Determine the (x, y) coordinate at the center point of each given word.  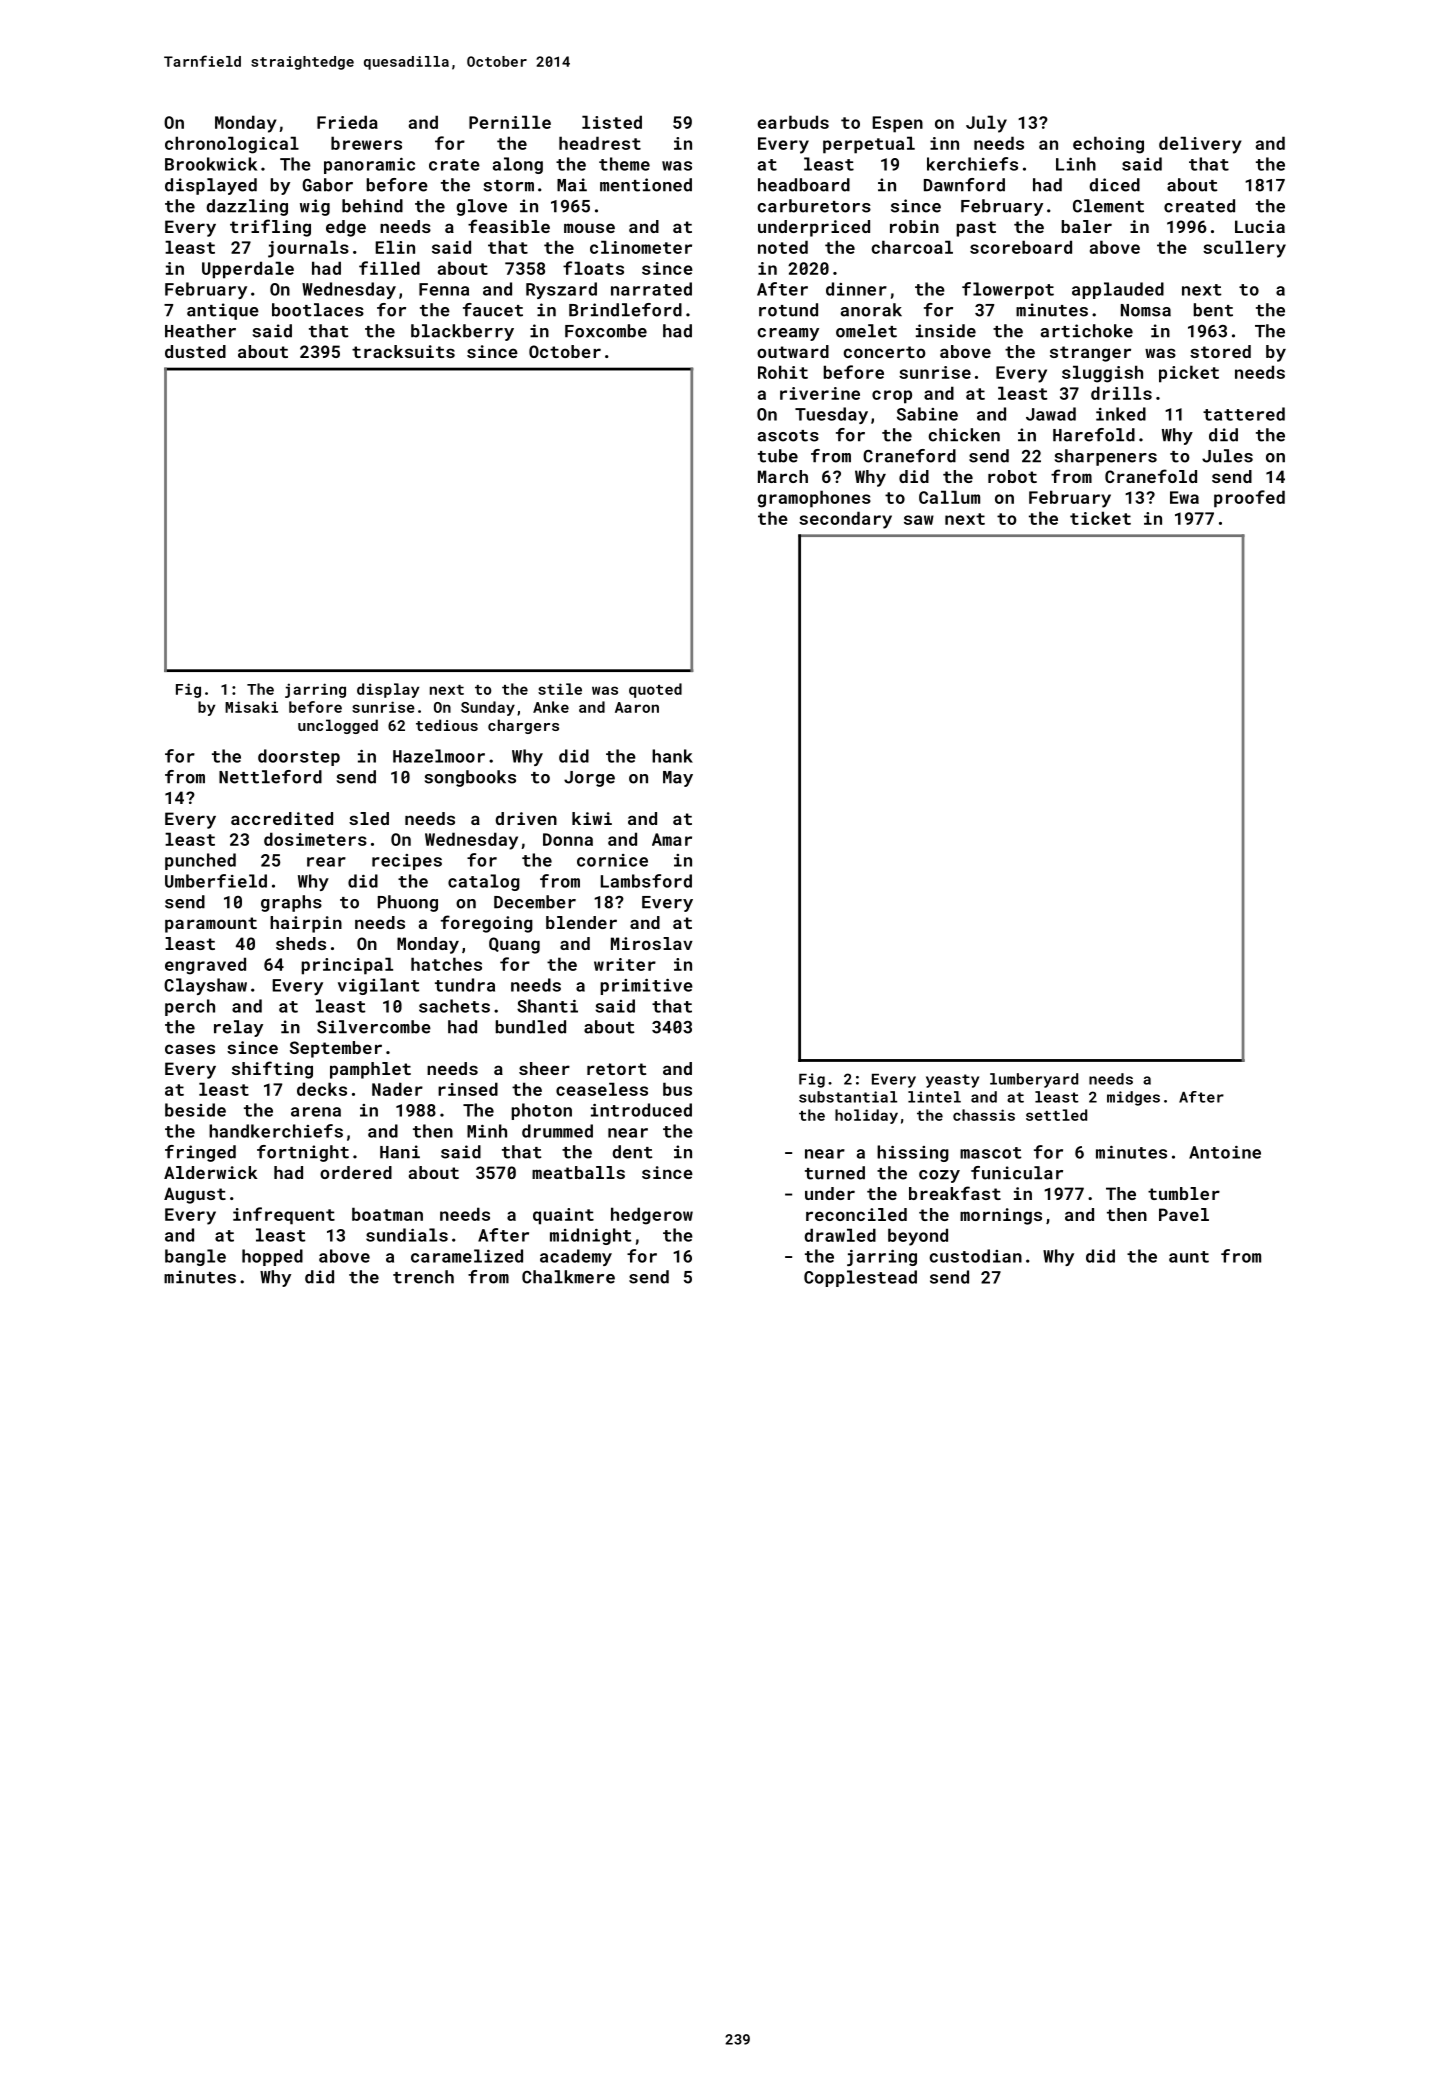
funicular (1017, 1173)
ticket (1100, 518)
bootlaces (318, 310)
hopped (272, 1257)
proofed (1249, 499)
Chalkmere (568, 1277)
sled (369, 818)
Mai (572, 185)
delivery (1200, 145)
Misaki (251, 707)
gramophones (814, 499)
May (678, 779)
